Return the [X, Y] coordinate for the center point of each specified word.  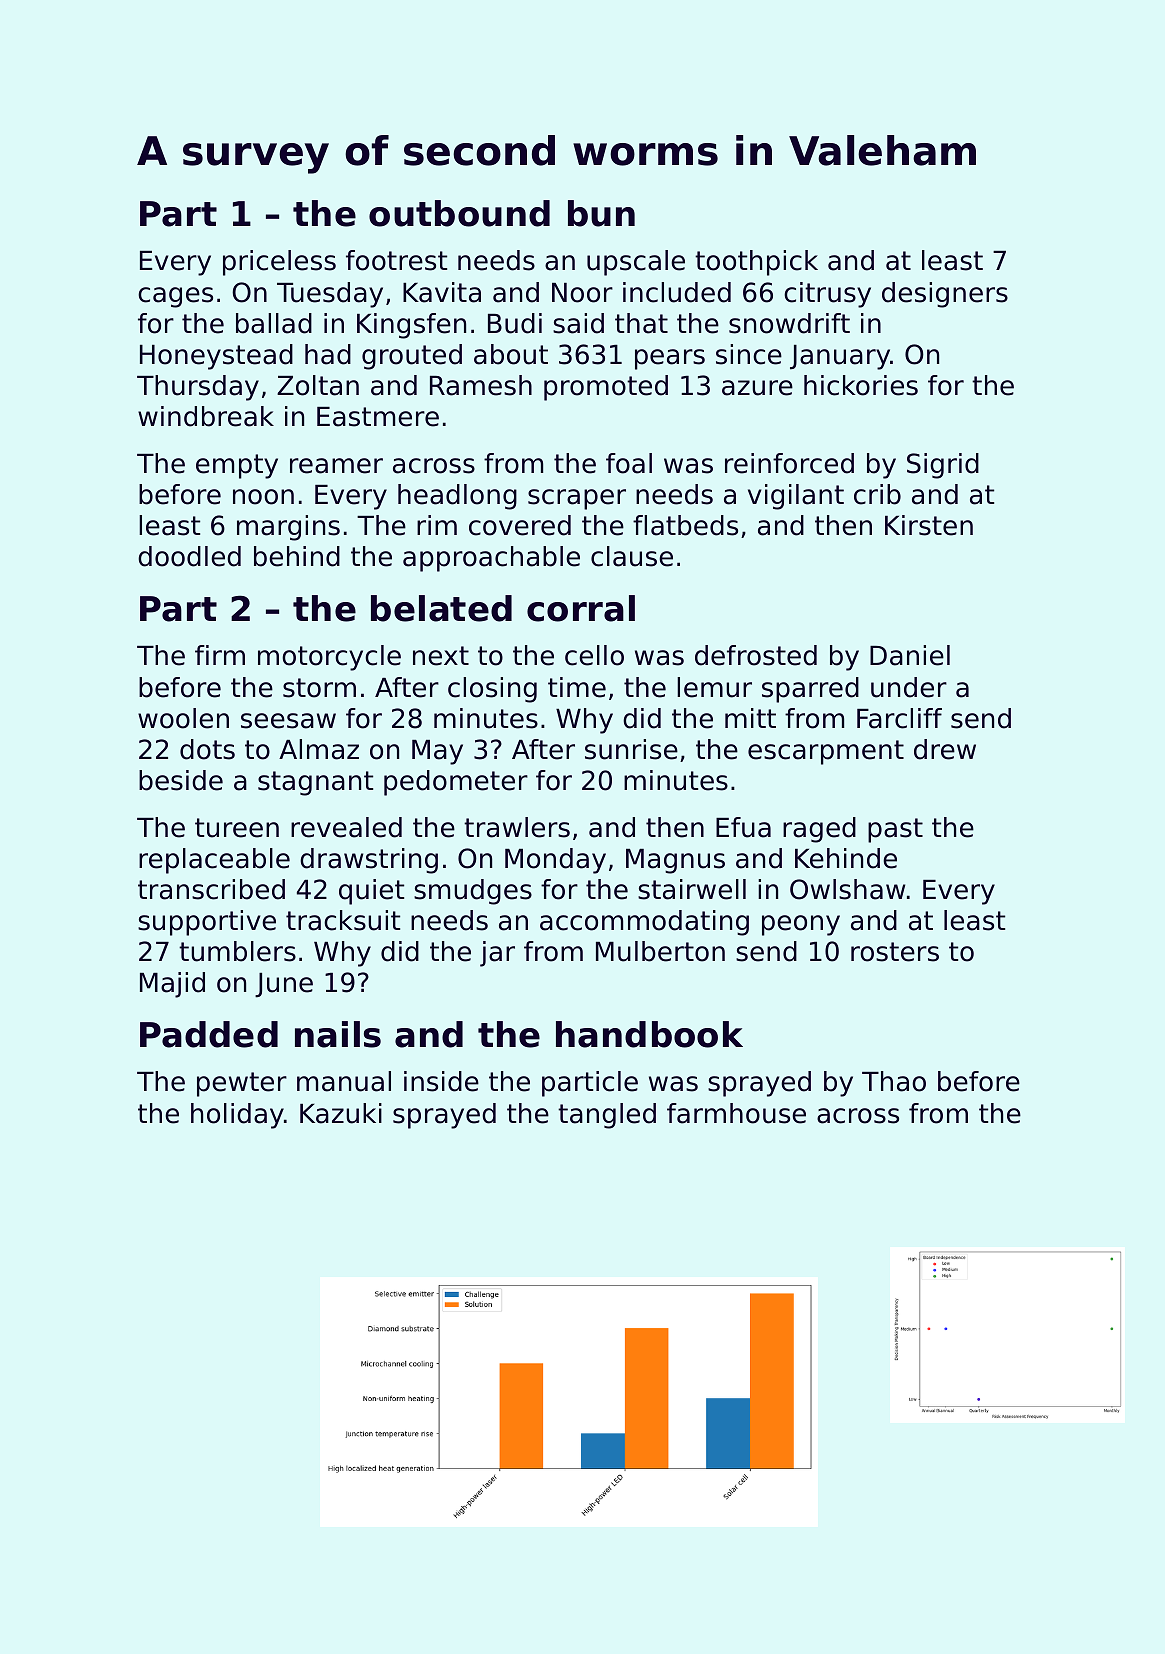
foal [629, 463]
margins [288, 528]
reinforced [789, 463]
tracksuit [343, 920]
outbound [459, 213]
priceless [279, 263]
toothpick [756, 263]
